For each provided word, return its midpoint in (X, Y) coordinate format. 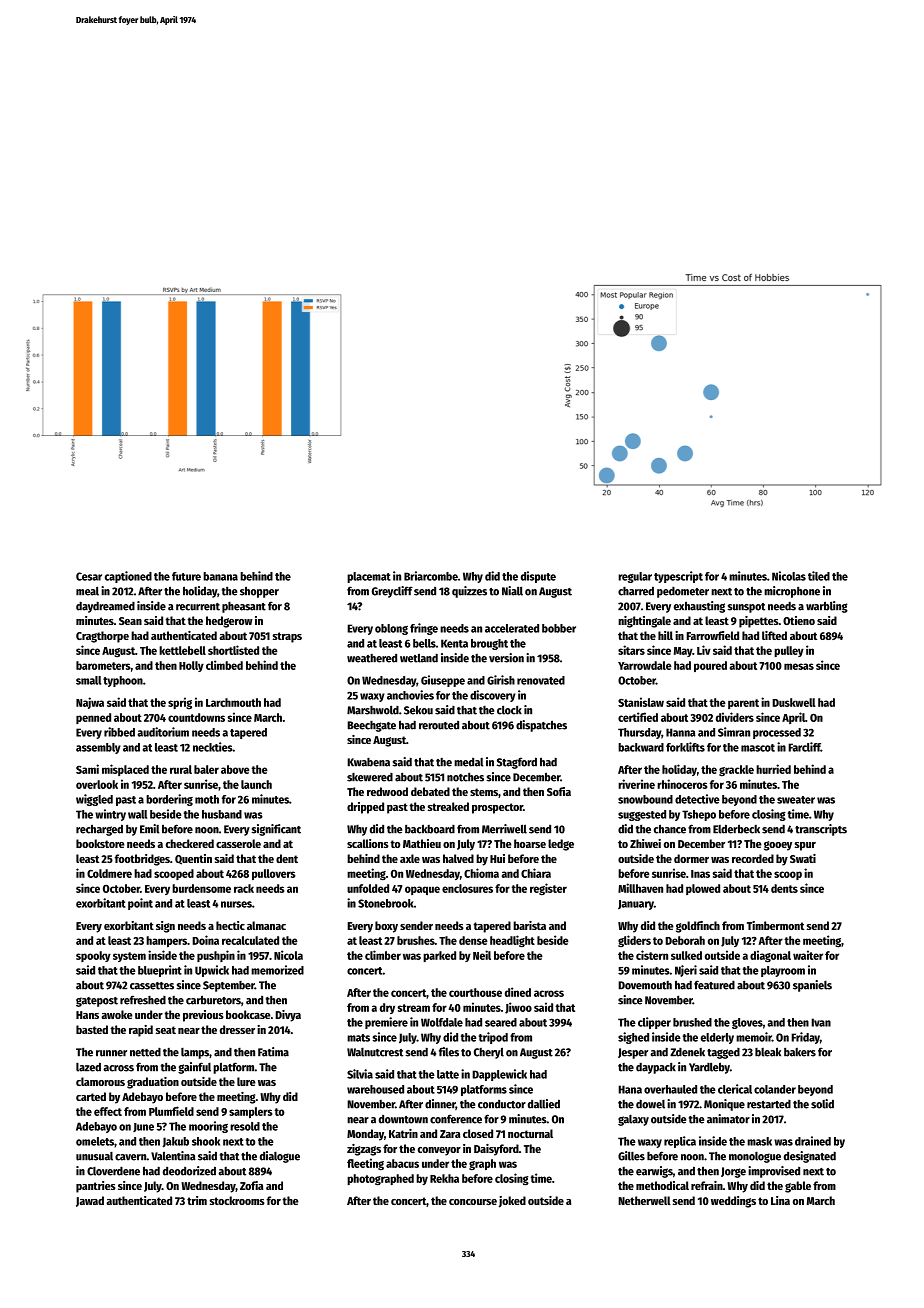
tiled (819, 576)
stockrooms (237, 1200)
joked (512, 1202)
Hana (630, 1089)
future (186, 576)
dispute (538, 577)
